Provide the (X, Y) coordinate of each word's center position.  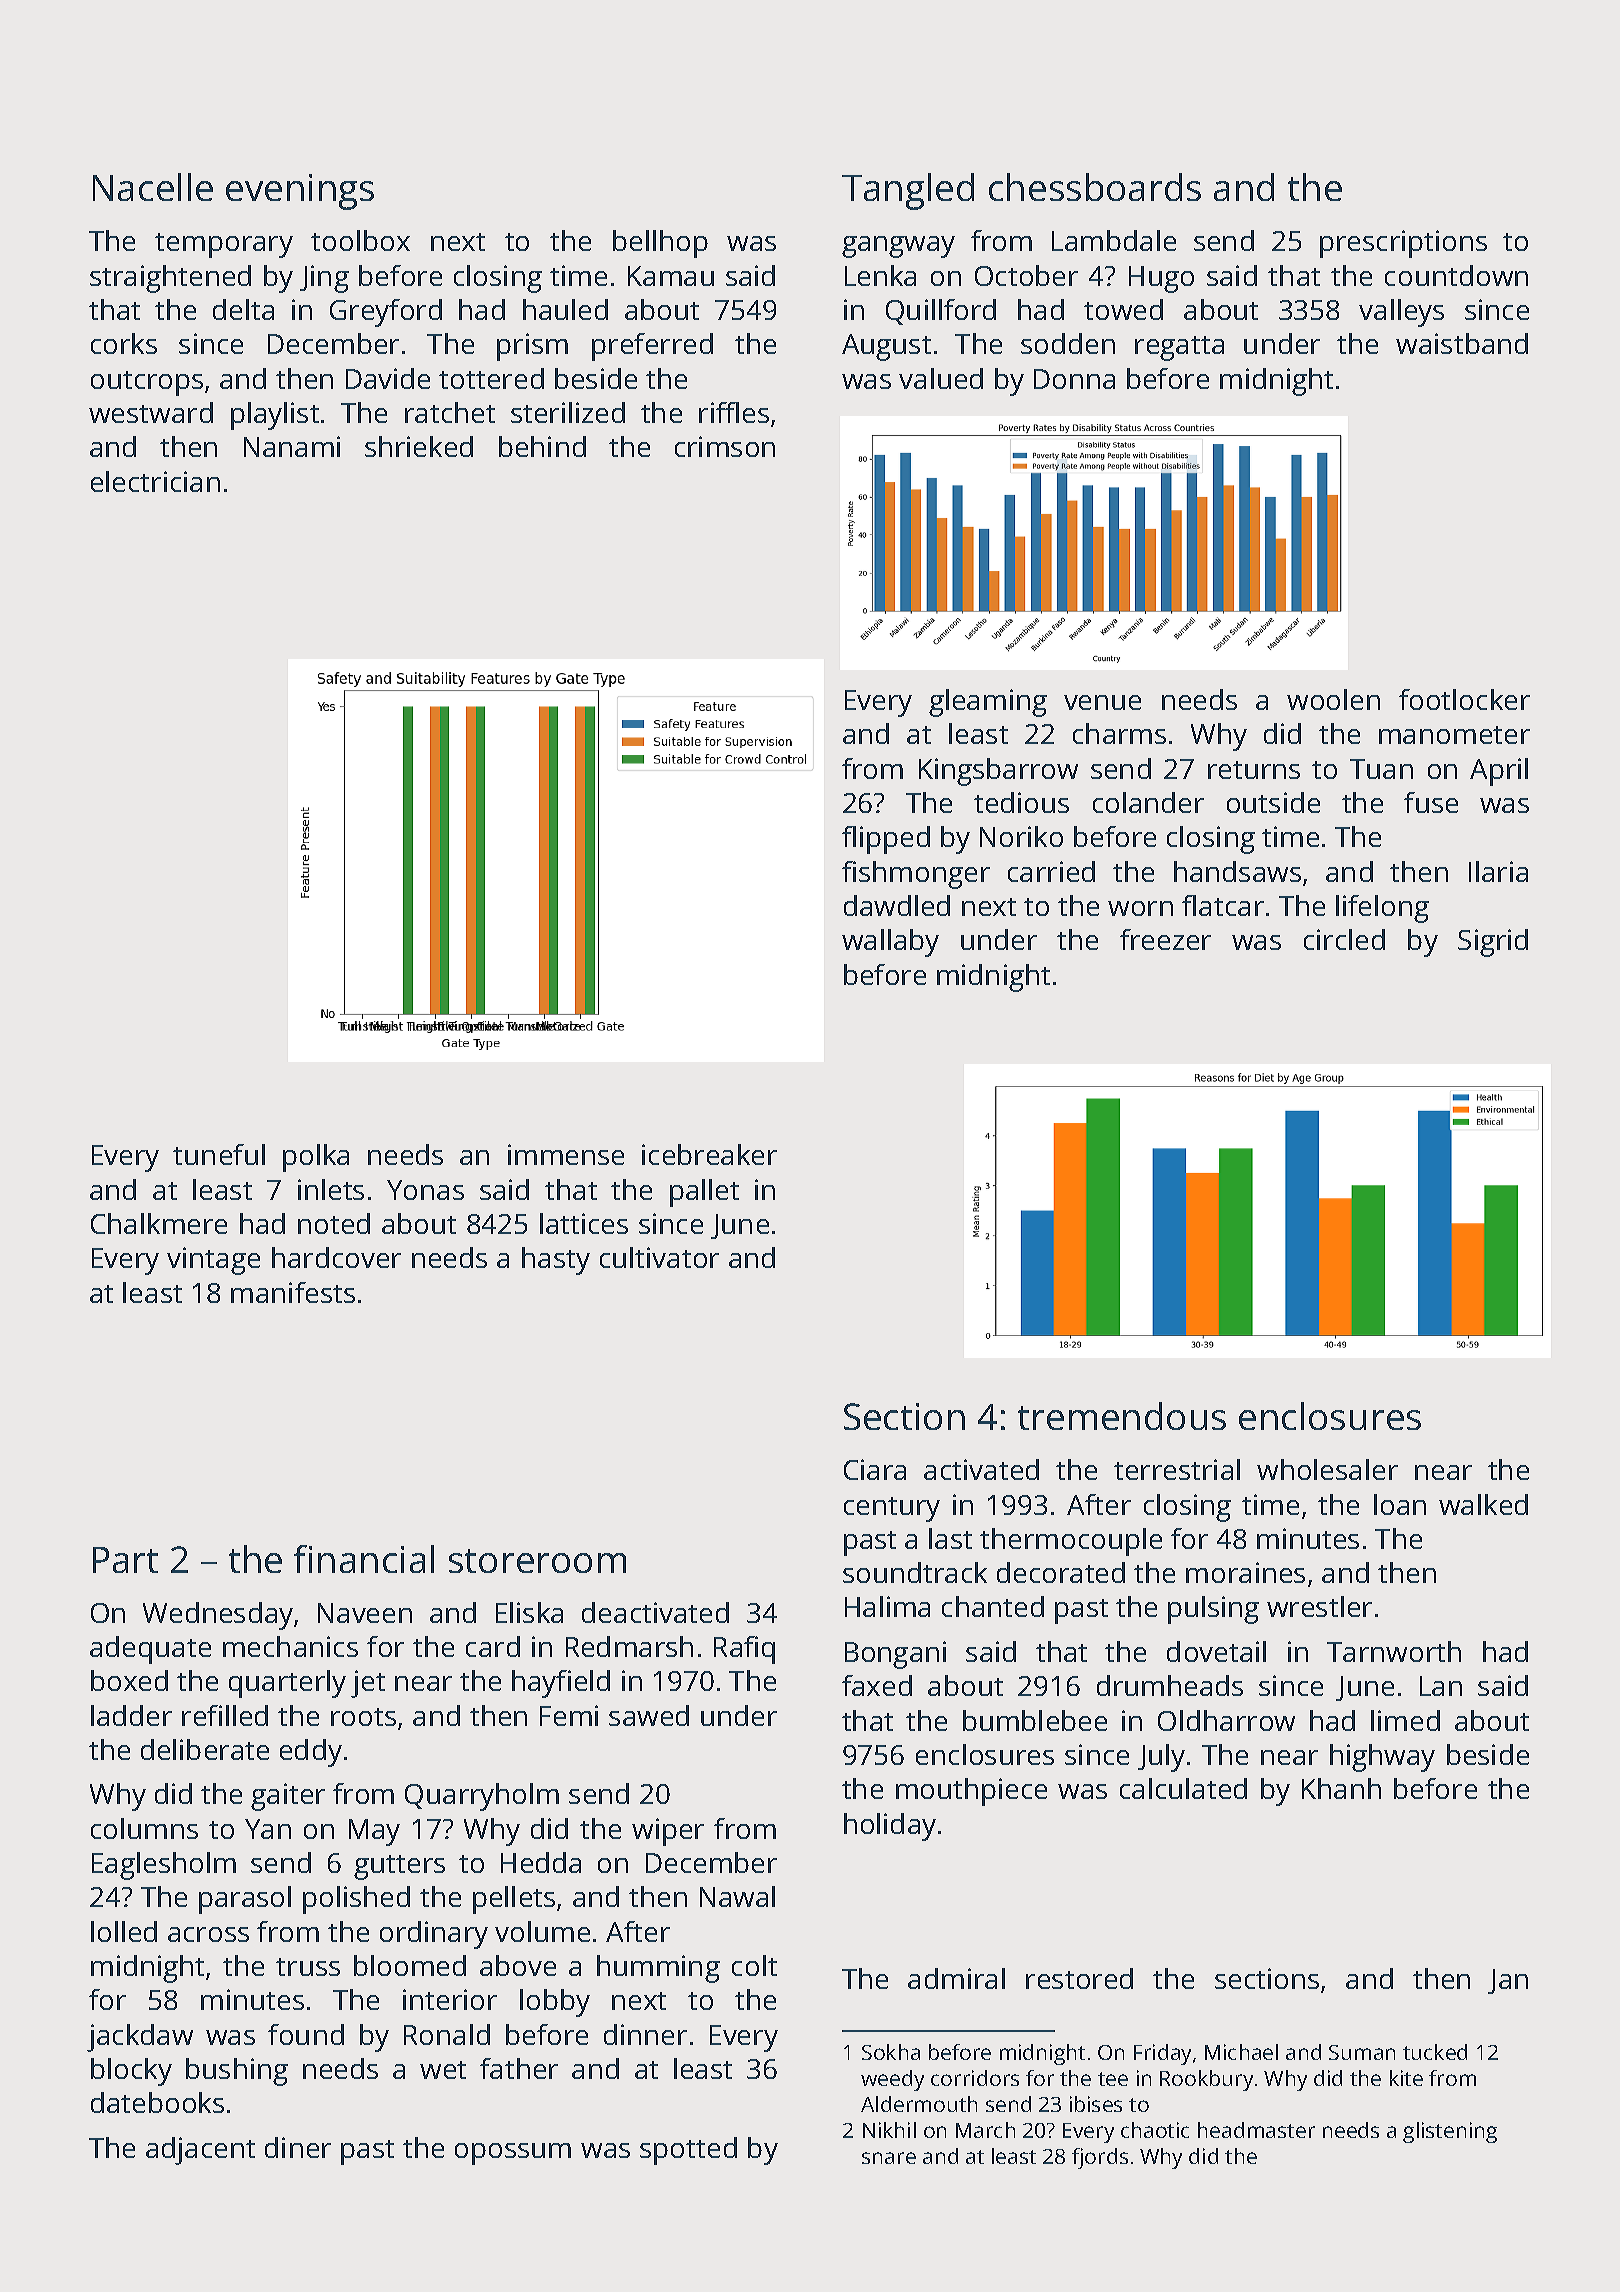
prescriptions (1403, 244)
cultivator (659, 1257)
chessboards (1095, 187)
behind (542, 446)
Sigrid (1493, 943)
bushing (237, 2072)
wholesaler (1327, 1469)
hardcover (336, 1257)
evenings (300, 192)
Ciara (875, 1469)
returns (1254, 770)
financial (364, 1559)
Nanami (292, 446)
